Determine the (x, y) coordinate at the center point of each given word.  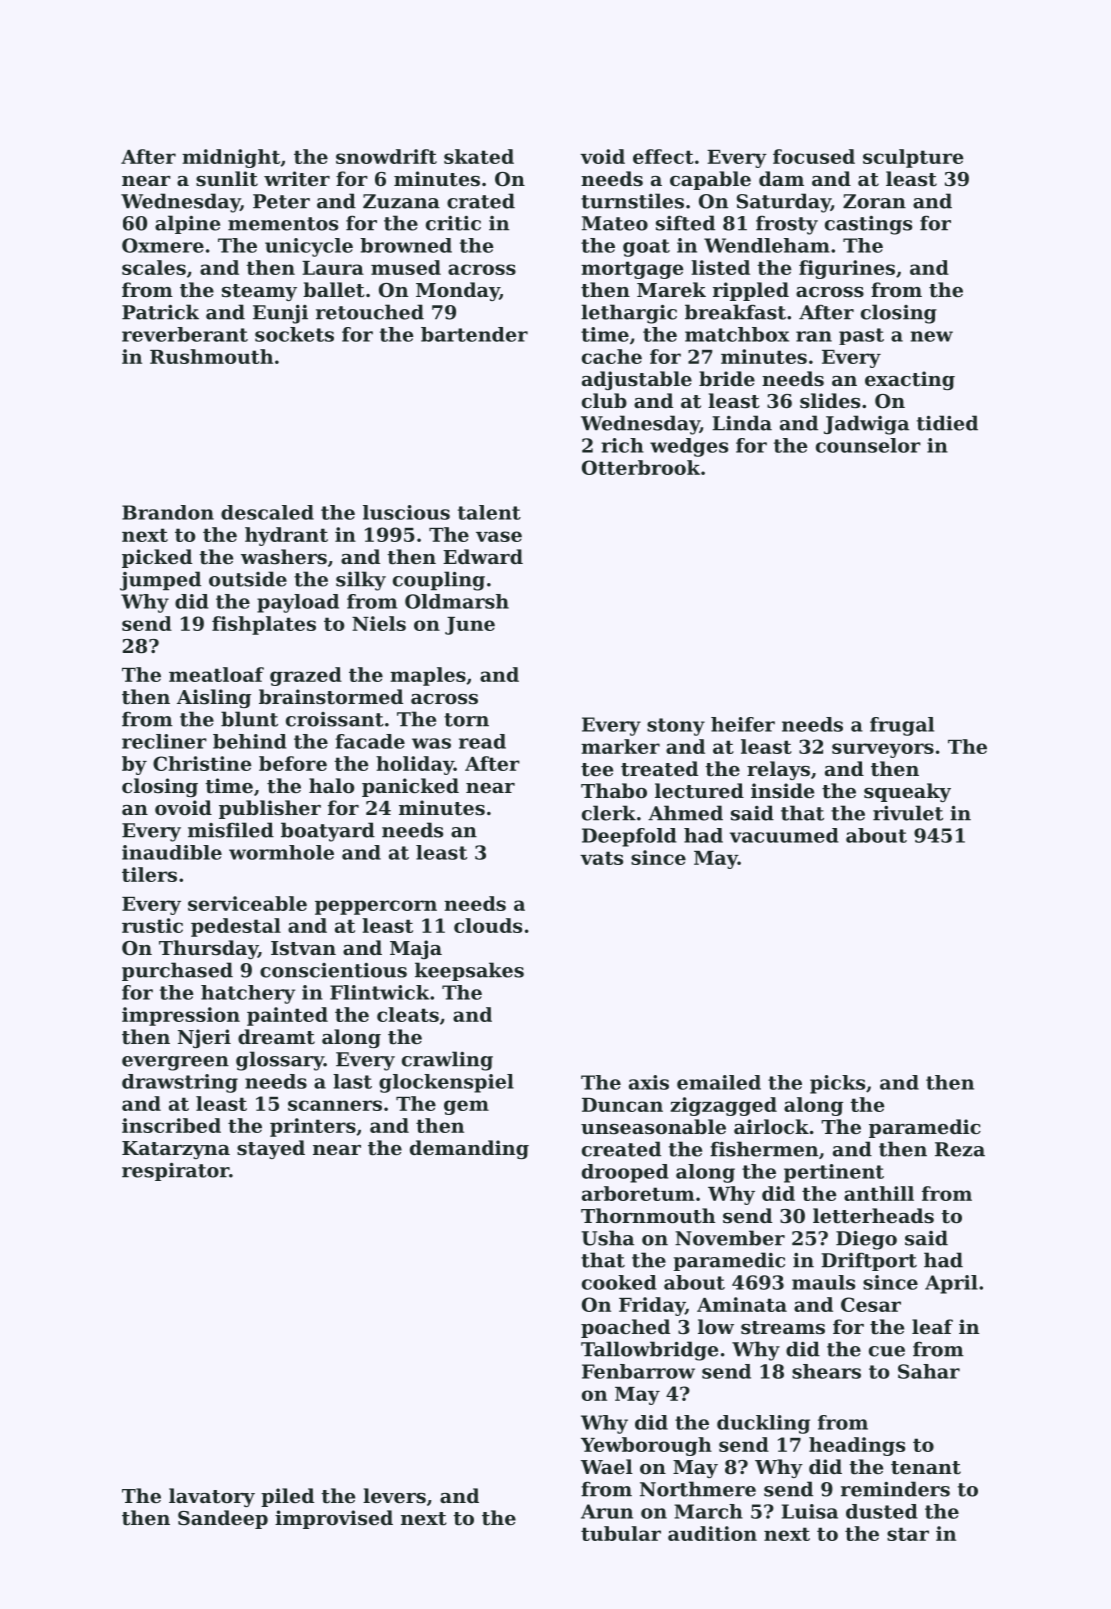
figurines (847, 269)
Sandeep (223, 1519)
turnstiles (632, 201)
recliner (164, 741)
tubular (621, 1533)
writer (297, 179)
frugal (902, 726)
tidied (947, 423)
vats (601, 858)
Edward (483, 556)
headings (857, 1446)
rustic (152, 925)
